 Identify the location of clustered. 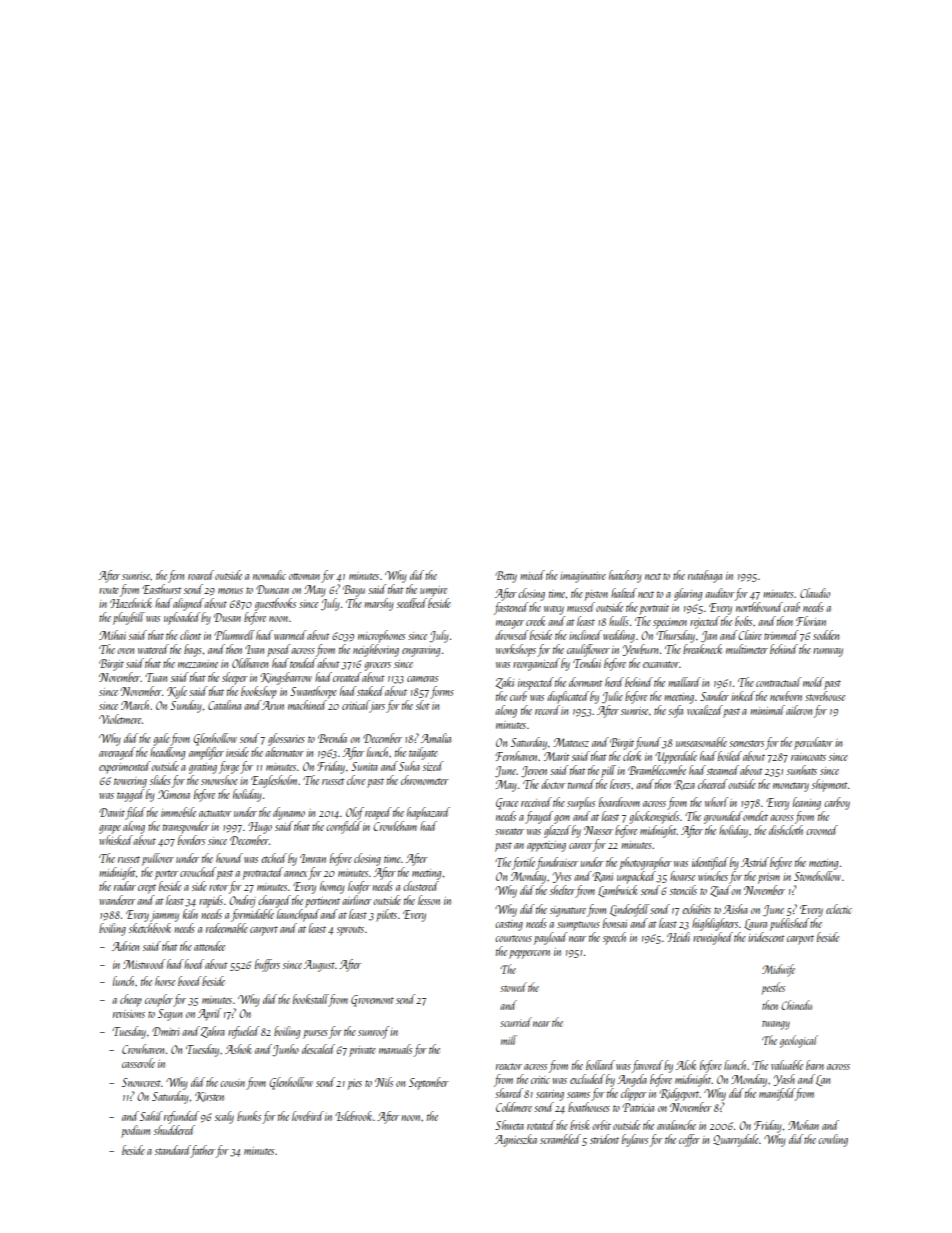
(421, 886).
